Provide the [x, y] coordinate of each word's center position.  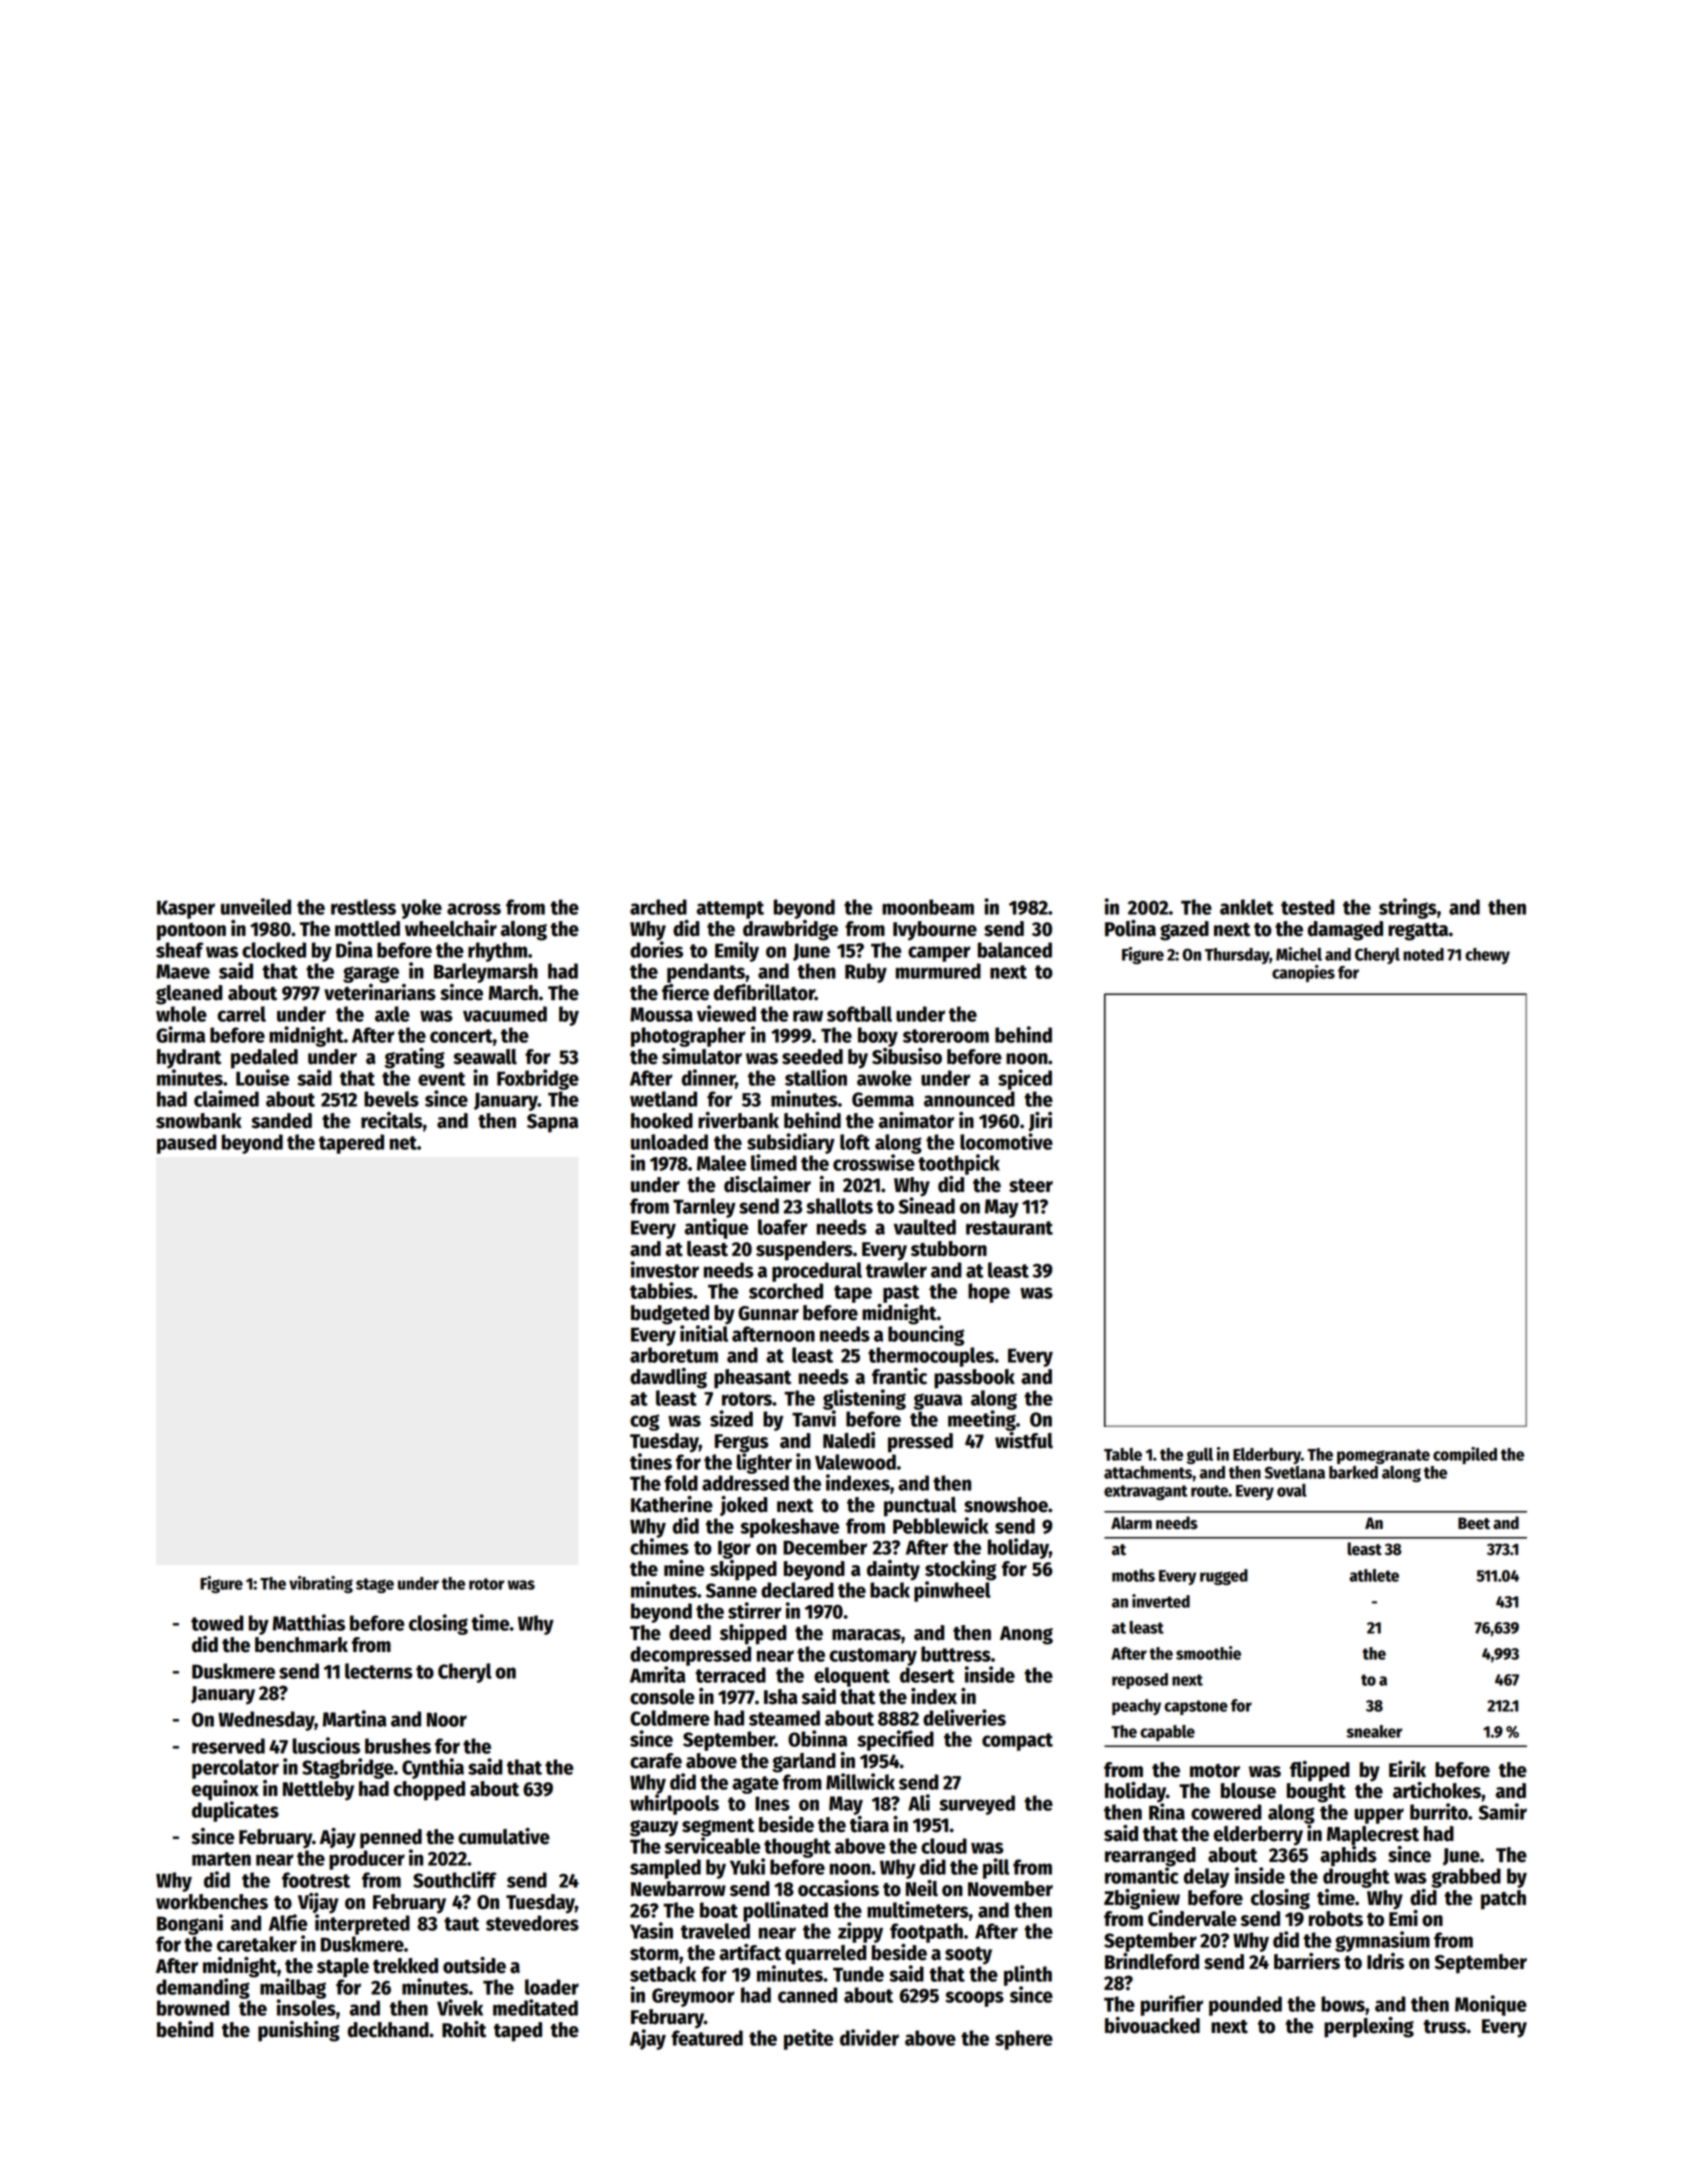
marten [221, 1859]
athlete [1374, 1575]
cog [644, 1422]
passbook [974, 1379]
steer [1031, 1186]
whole [181, 1014]
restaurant [1009, 1228]
